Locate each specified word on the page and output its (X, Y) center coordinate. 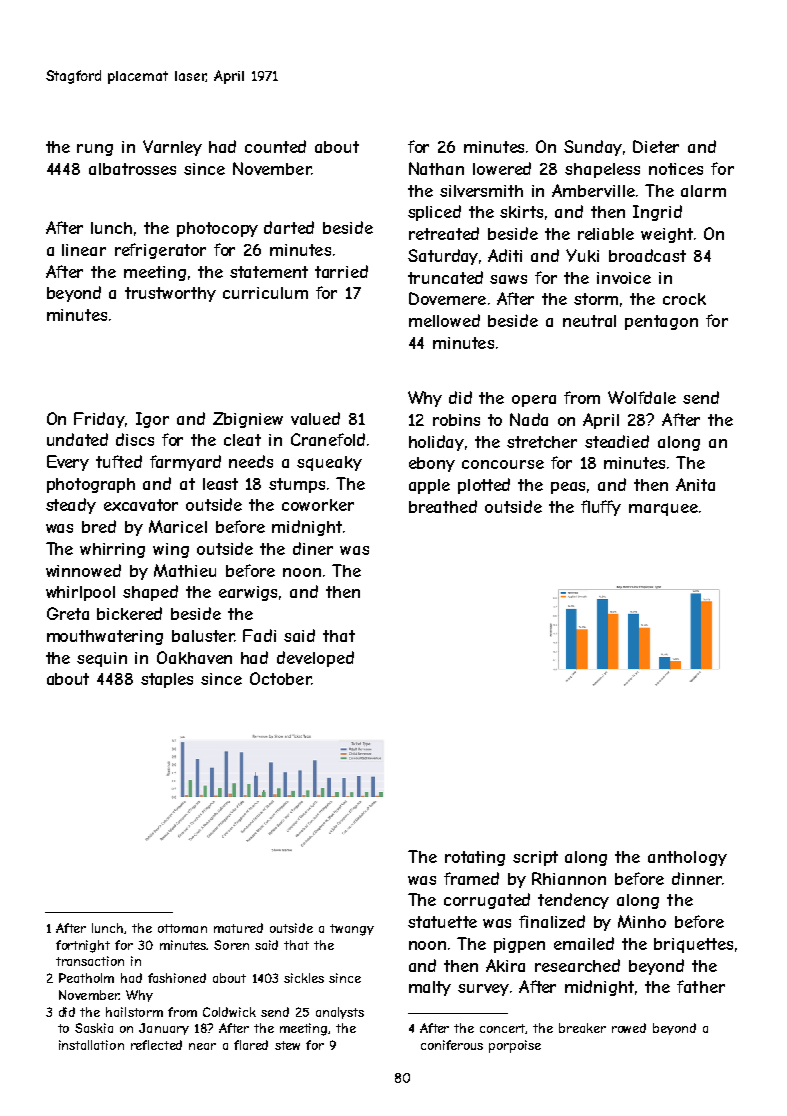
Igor (152, 420)
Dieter (656, 146)
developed (315, 659)
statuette (442, 922)
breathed (443, 506)
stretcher (542, 442)
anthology (687, 858)
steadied (617, 441)
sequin (102, 659)
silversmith (481, 191)
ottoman (182, 928)
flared (251, 1045)
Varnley (172, 148)
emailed (584, 943)
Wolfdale (642, 397)
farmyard (185, 463)
